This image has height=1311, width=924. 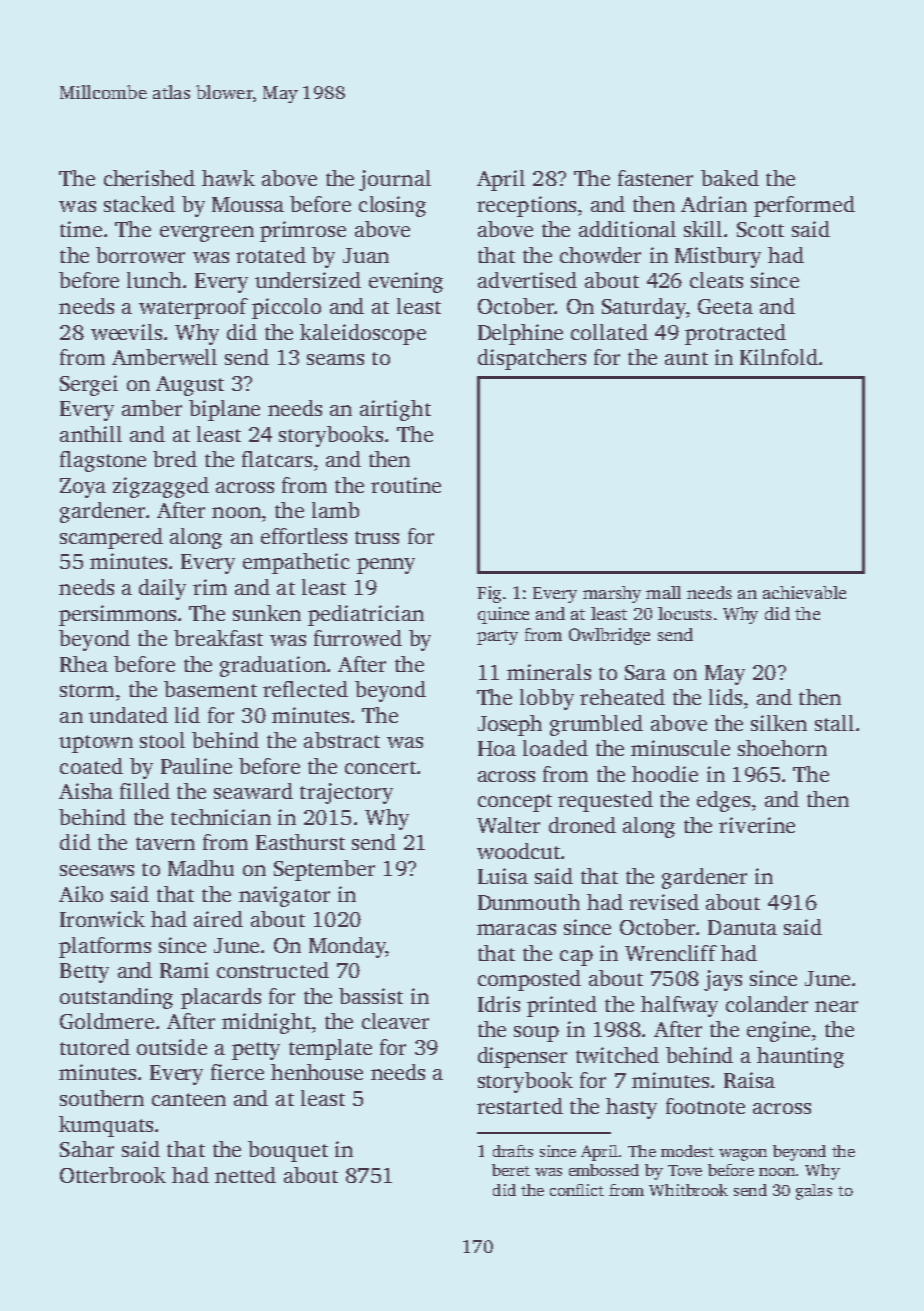 I want to click on Otterbrook, so click(x=113, y=1175).
